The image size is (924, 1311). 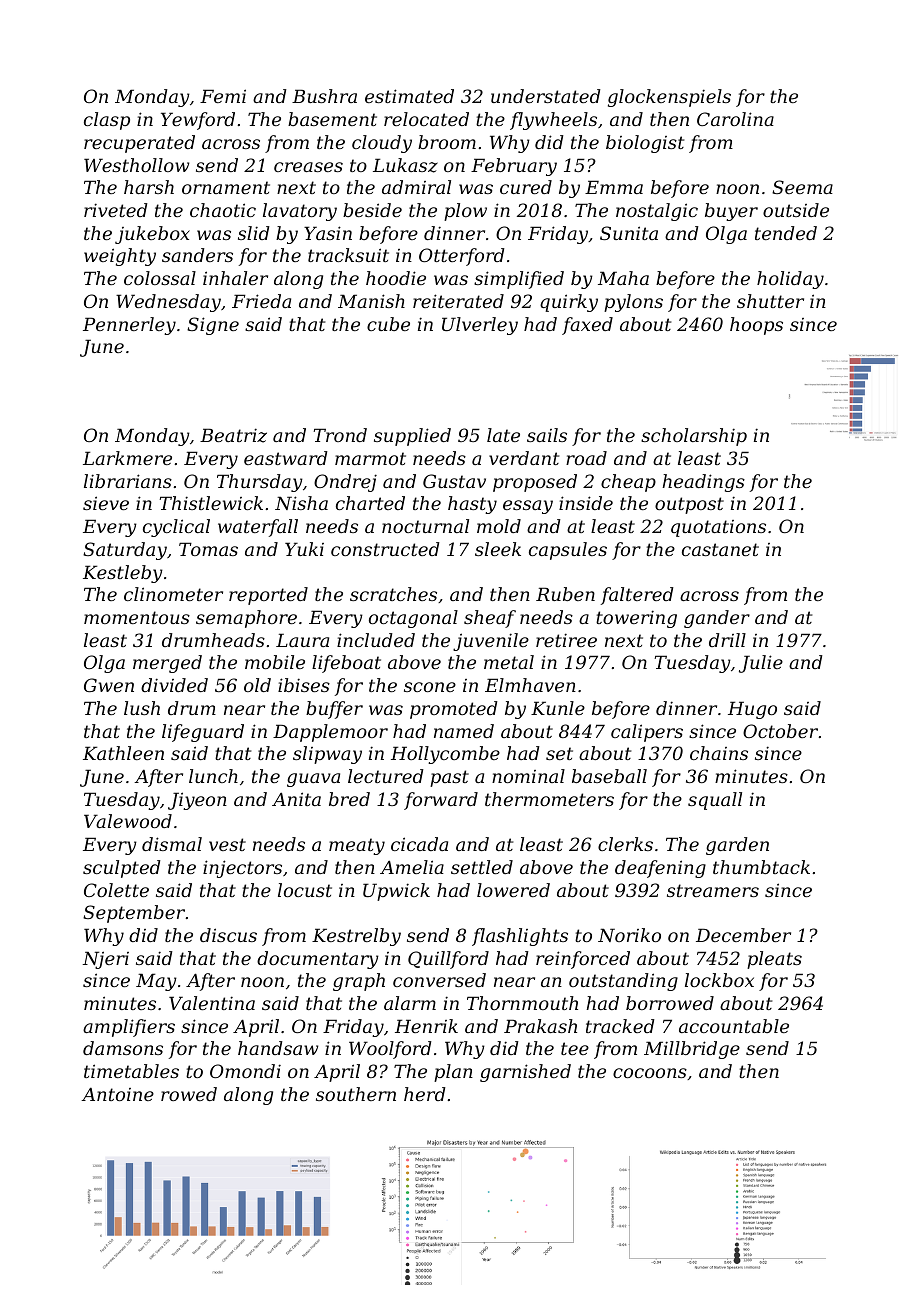 I want to click on Antoine, so click(x=117, y=1094).
